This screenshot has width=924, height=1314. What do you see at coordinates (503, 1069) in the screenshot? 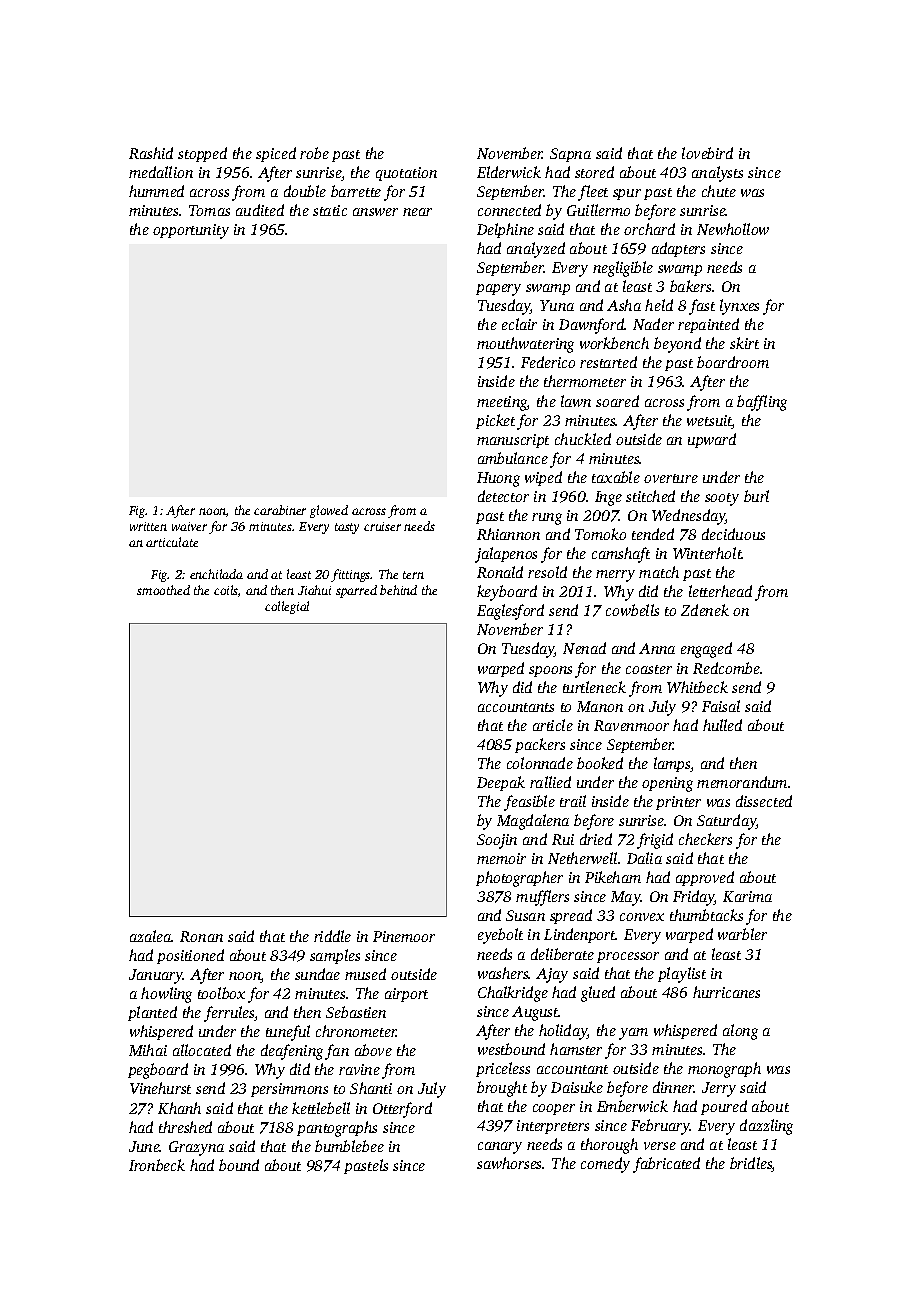
I see `priceless` at bounding box center [503, 1069].
